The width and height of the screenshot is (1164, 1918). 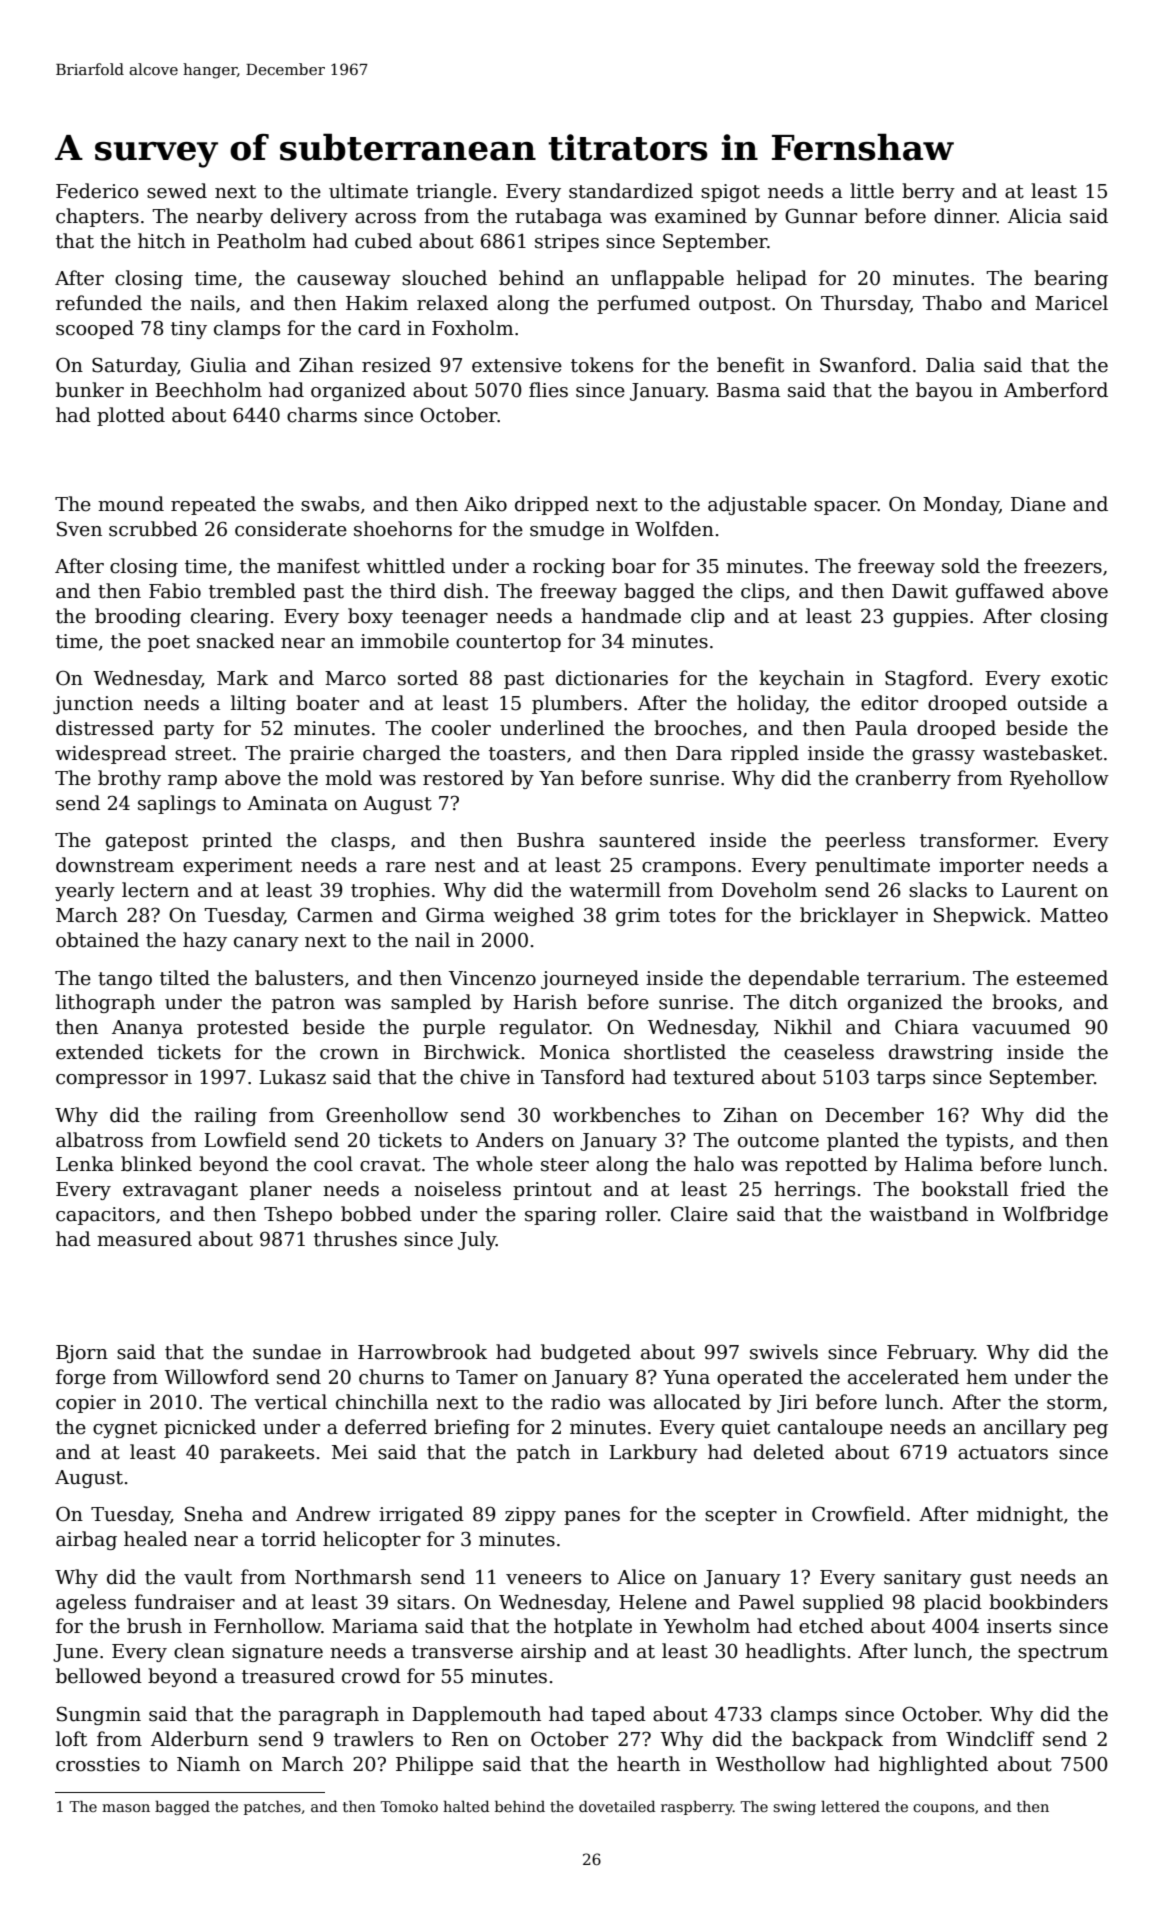 I want to click on halted, so click(x=466, y=1806).
